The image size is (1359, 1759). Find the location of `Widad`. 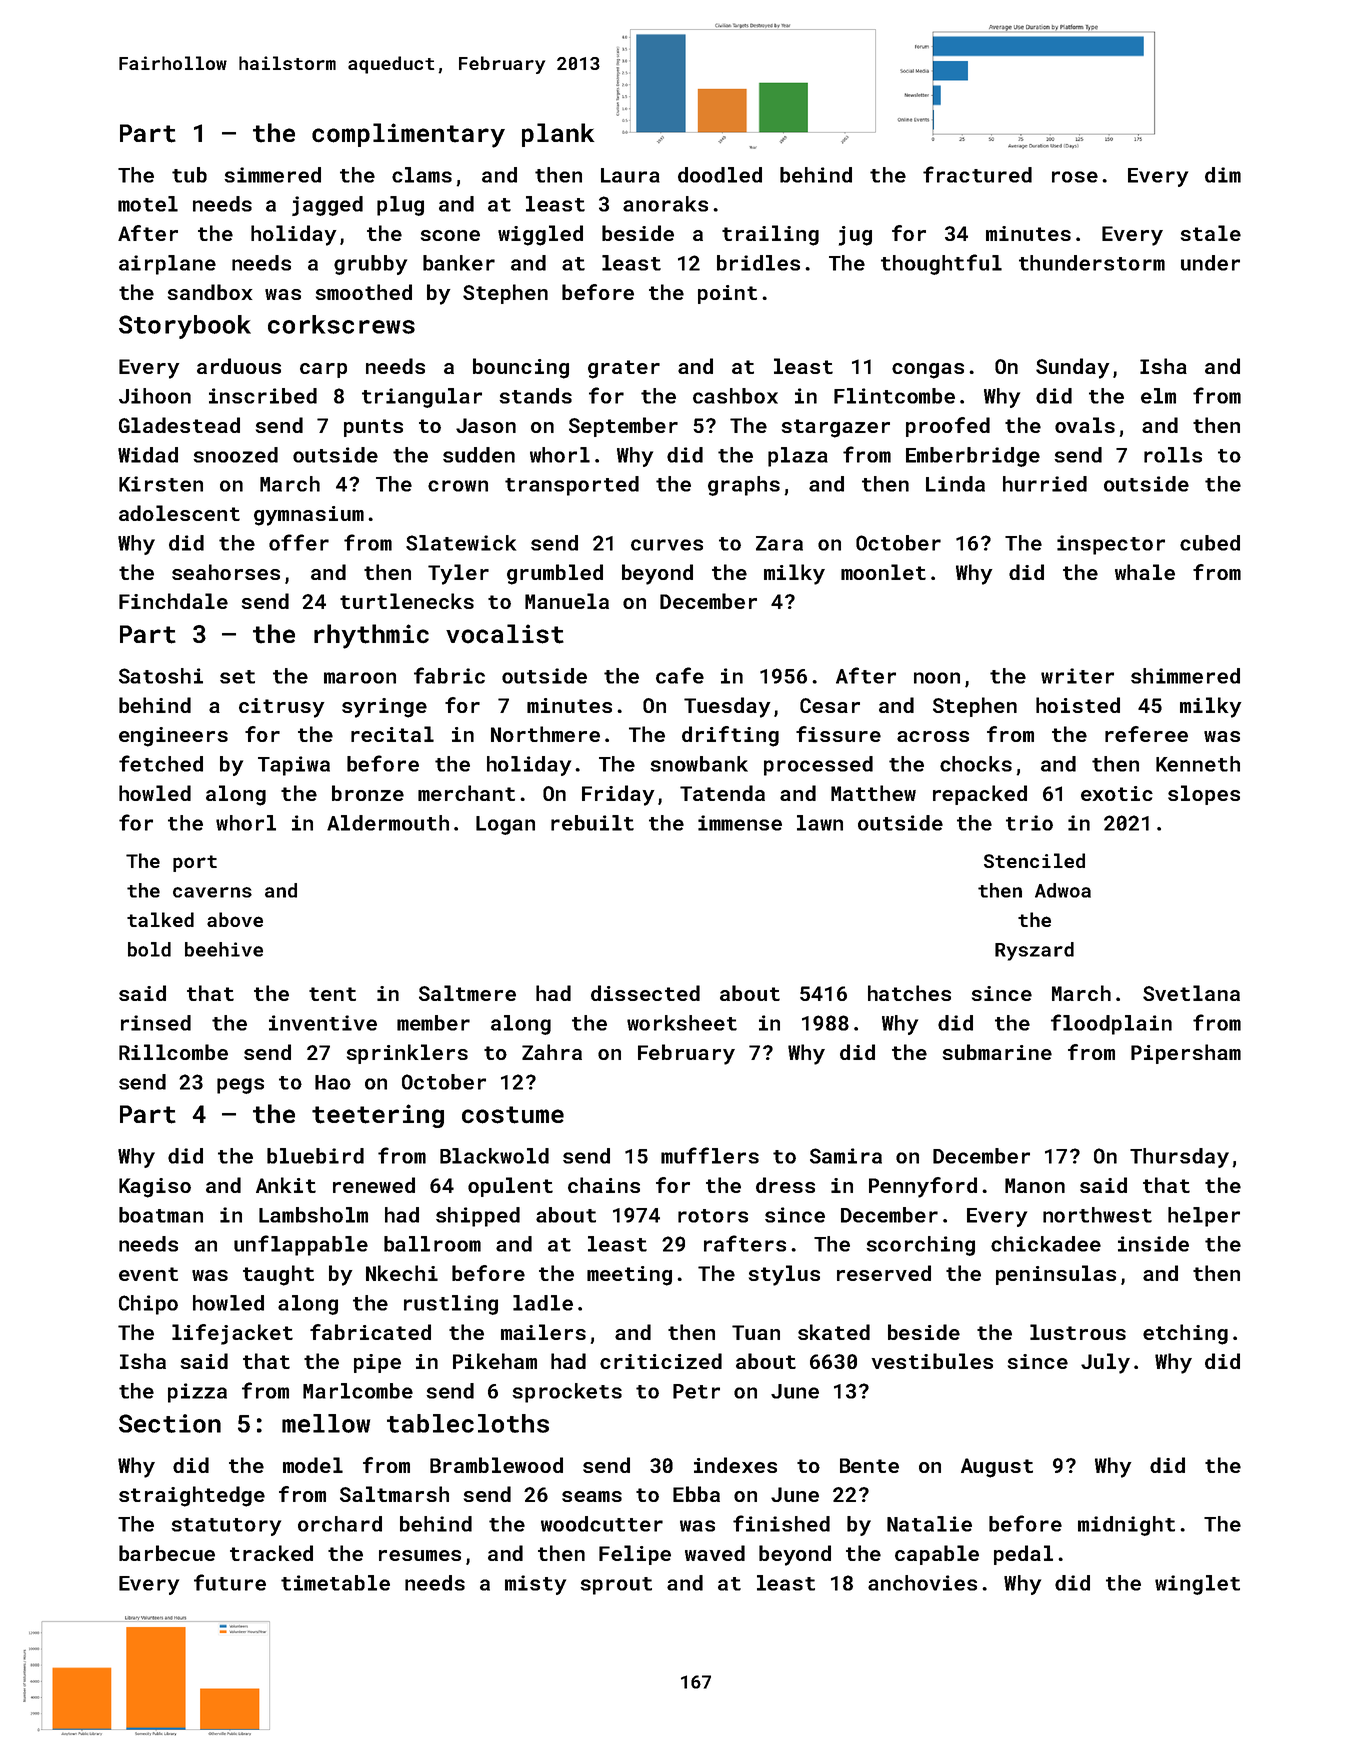

Widad is located at coordinates (148, 455).
